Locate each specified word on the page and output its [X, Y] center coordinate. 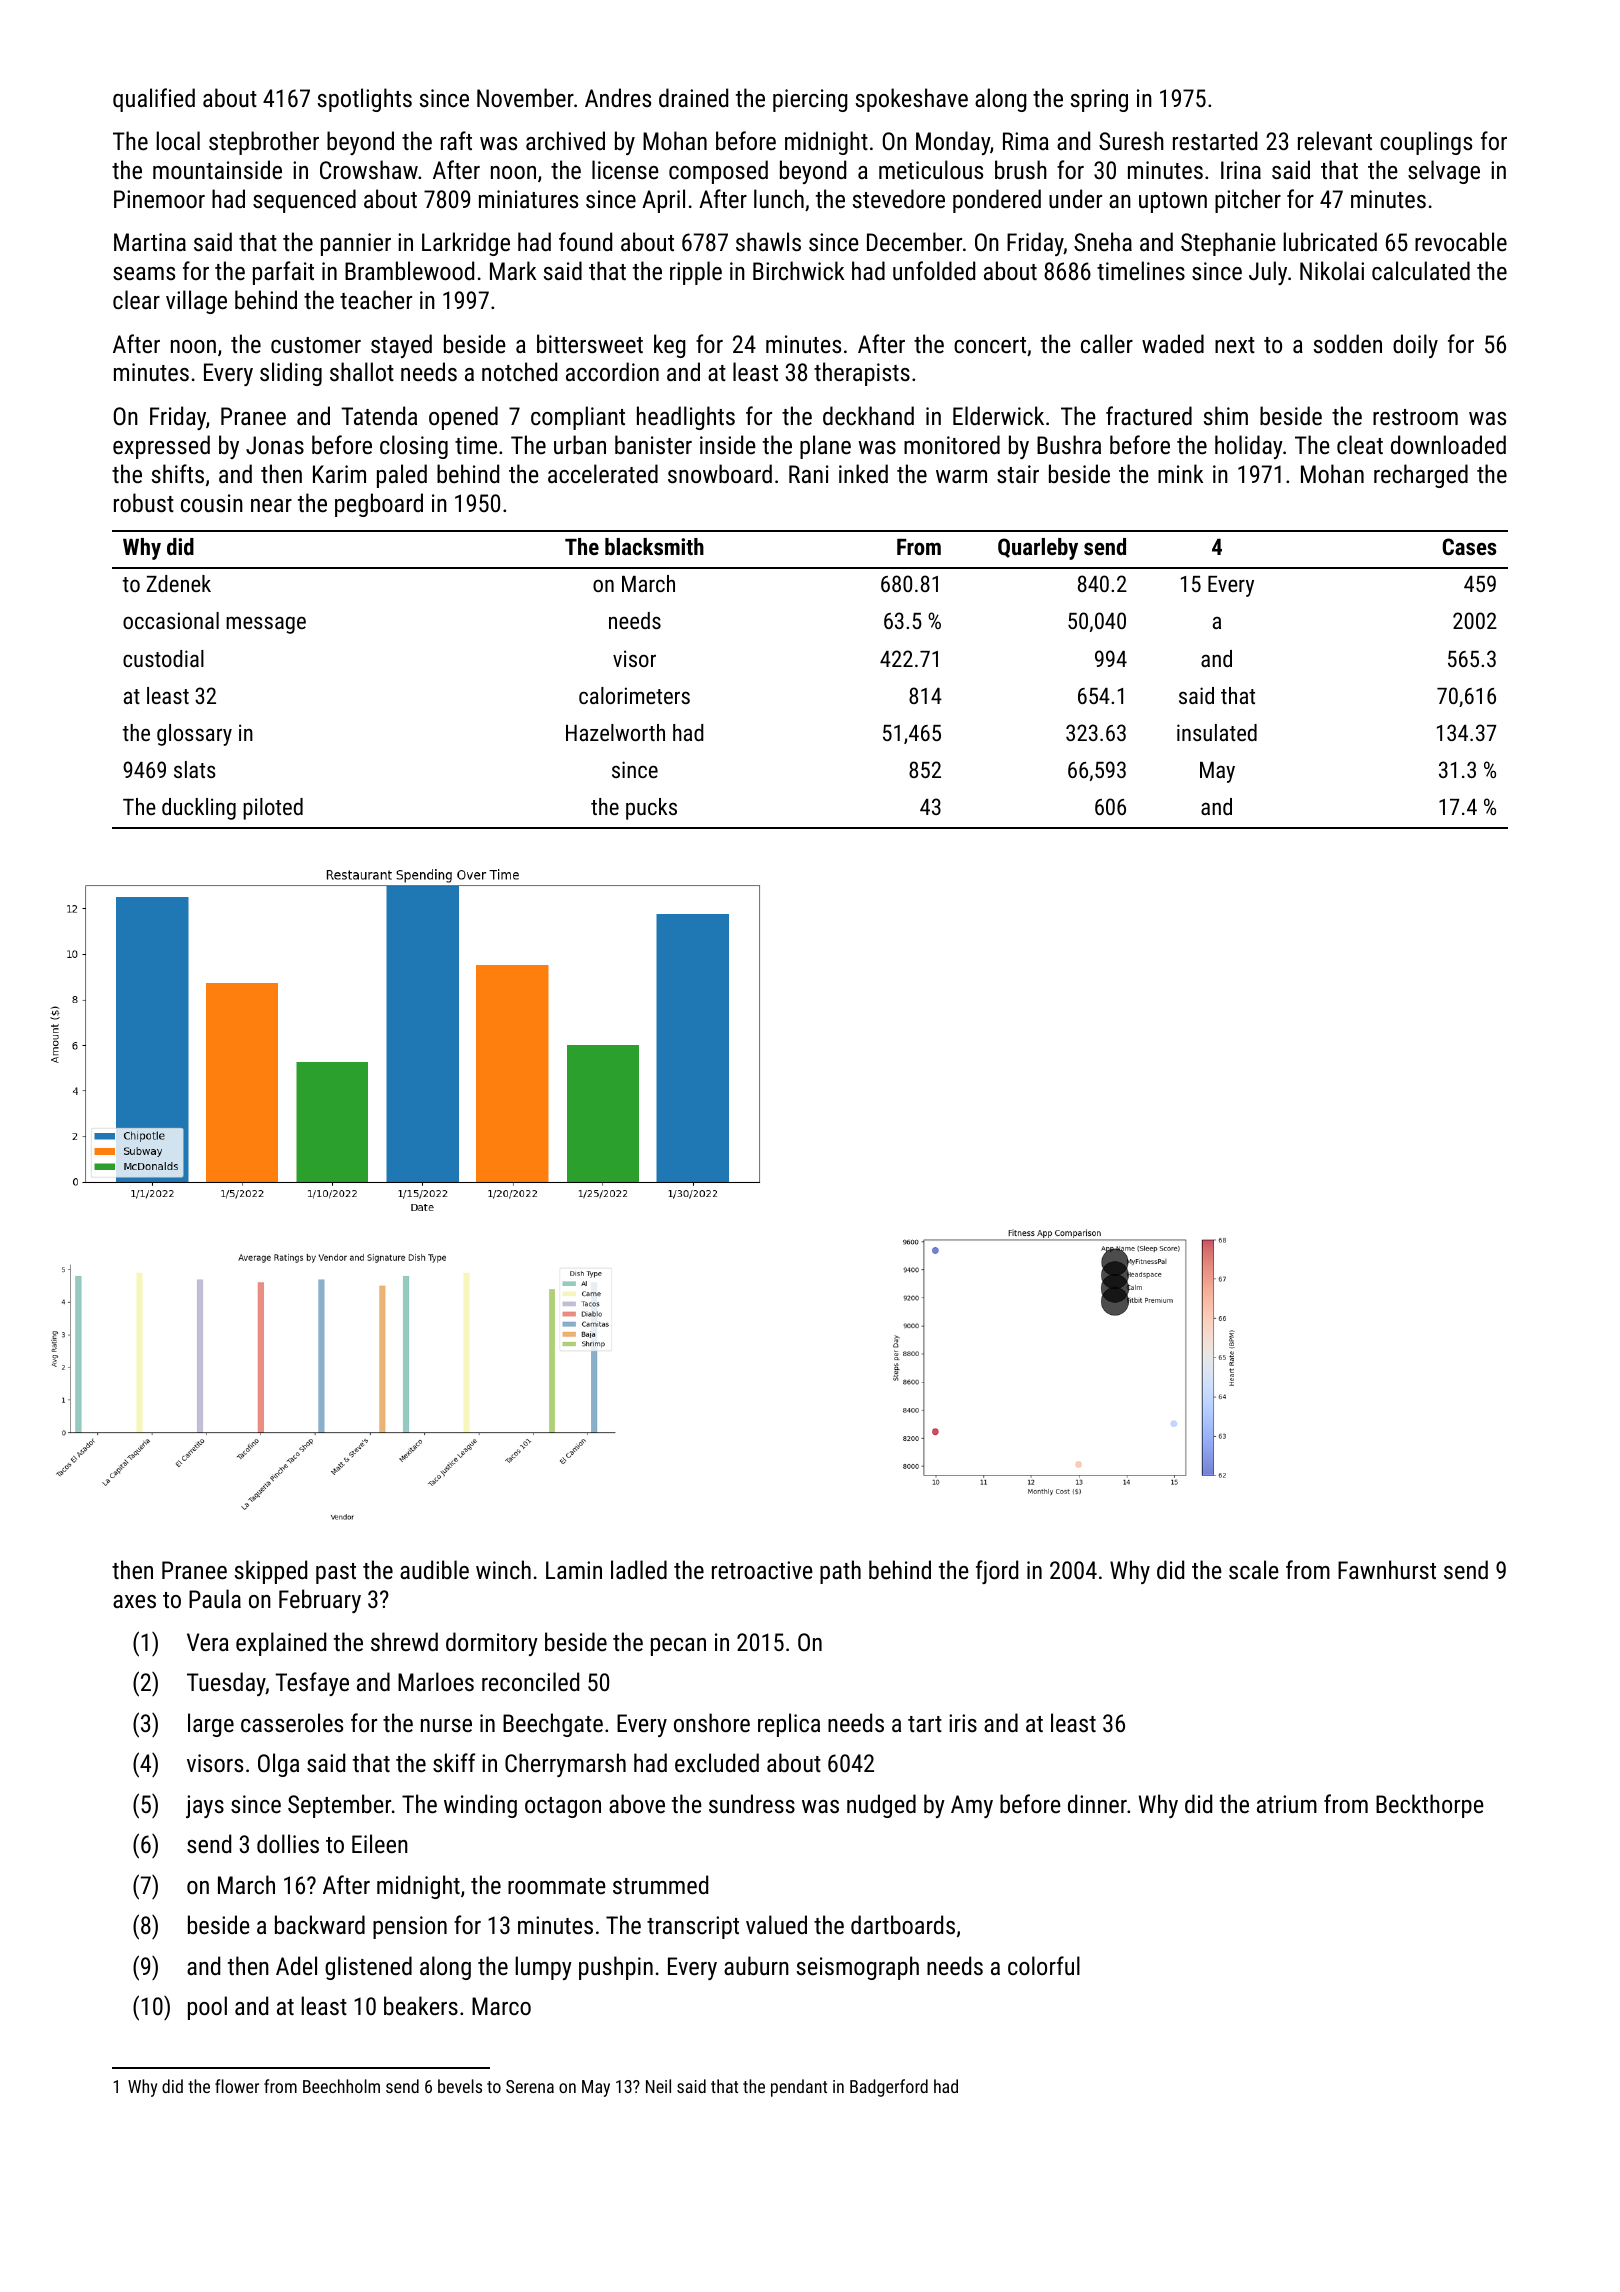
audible [434, 1569]
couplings [1426, 143]
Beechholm [341, 2086]
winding [480, 1806]
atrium [1287, 1804]
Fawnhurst [1387, 1569]
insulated [1217, 732]
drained [693, 97]
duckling [199, 809]
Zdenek [179, 583]
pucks [651, 809]
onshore [712, 1722]
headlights [686, 418]
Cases [1470, 546]
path [840, 1572]
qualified [154, 100]
